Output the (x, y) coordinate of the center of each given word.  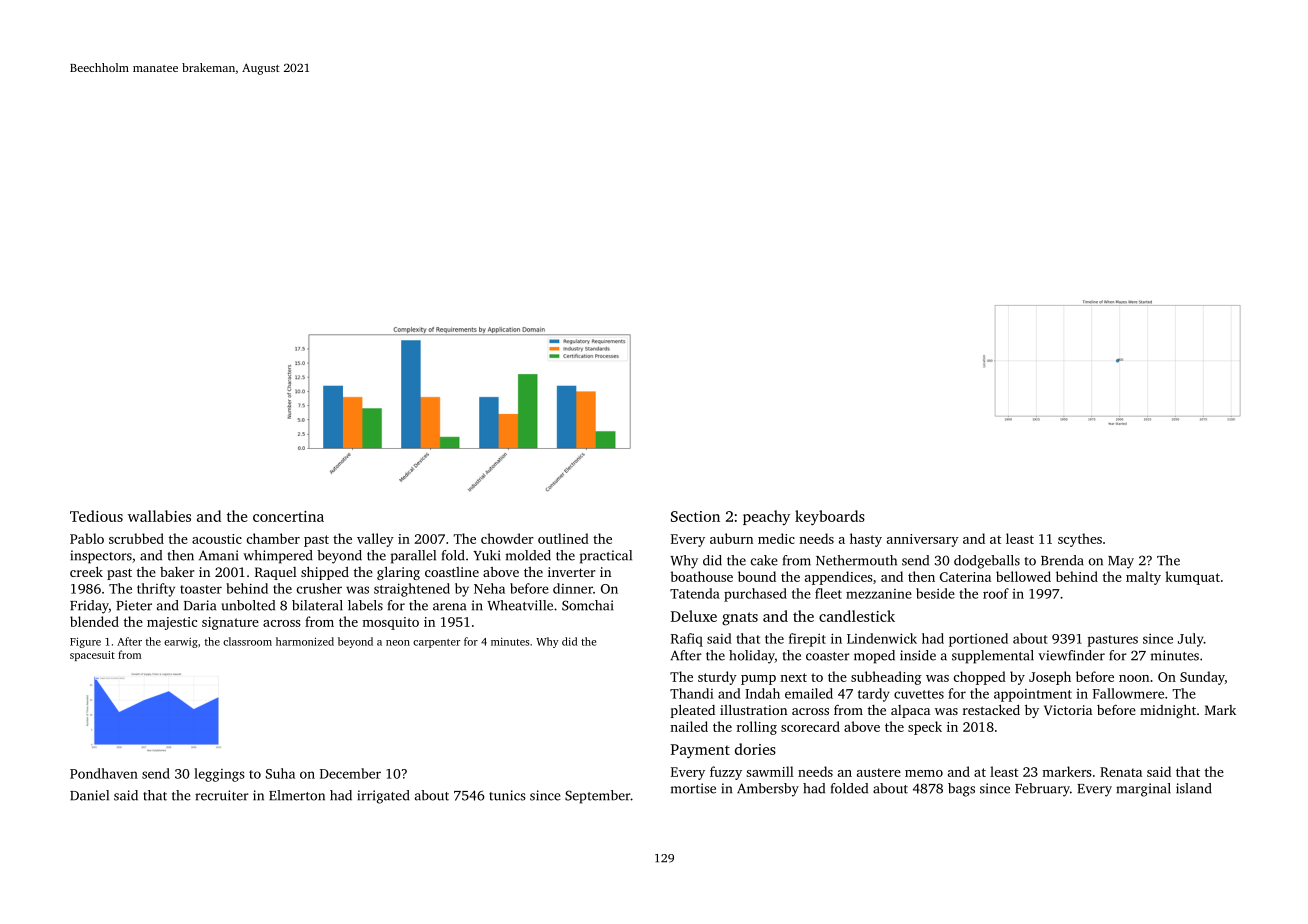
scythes (1080, 540)
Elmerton (297, 795)
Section (695, 516)
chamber (273, 538)
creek (86, 571)
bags (961, 790)
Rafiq (687, 640)
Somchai (587, 605)
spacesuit (92, 656)
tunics (507, 795)
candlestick (857, 616)
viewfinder (1071, 655)
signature (230, 623)
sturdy (717, 678)
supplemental (993, 657)
